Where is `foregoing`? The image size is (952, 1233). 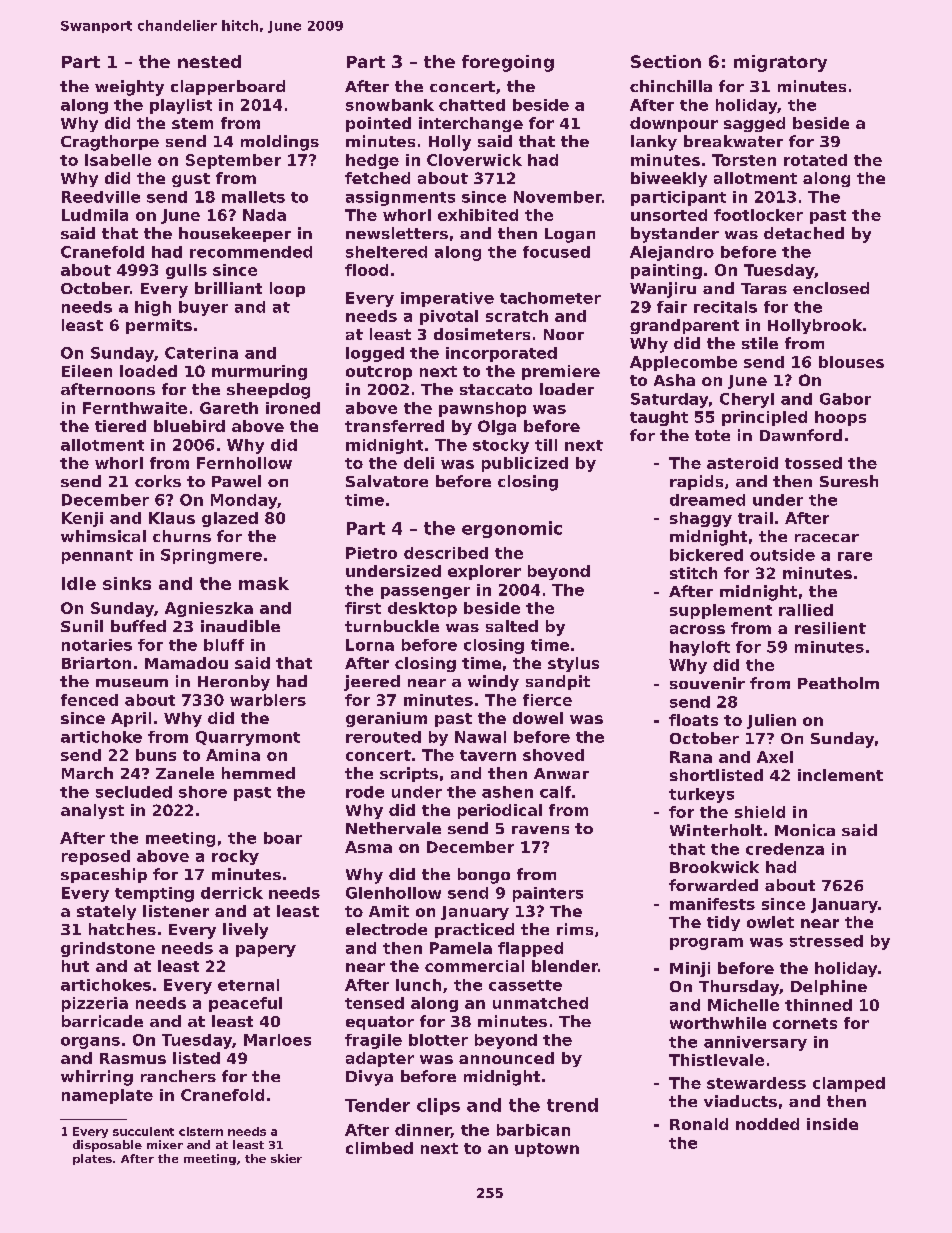
foregoing is located at coordinates (508, 63).
